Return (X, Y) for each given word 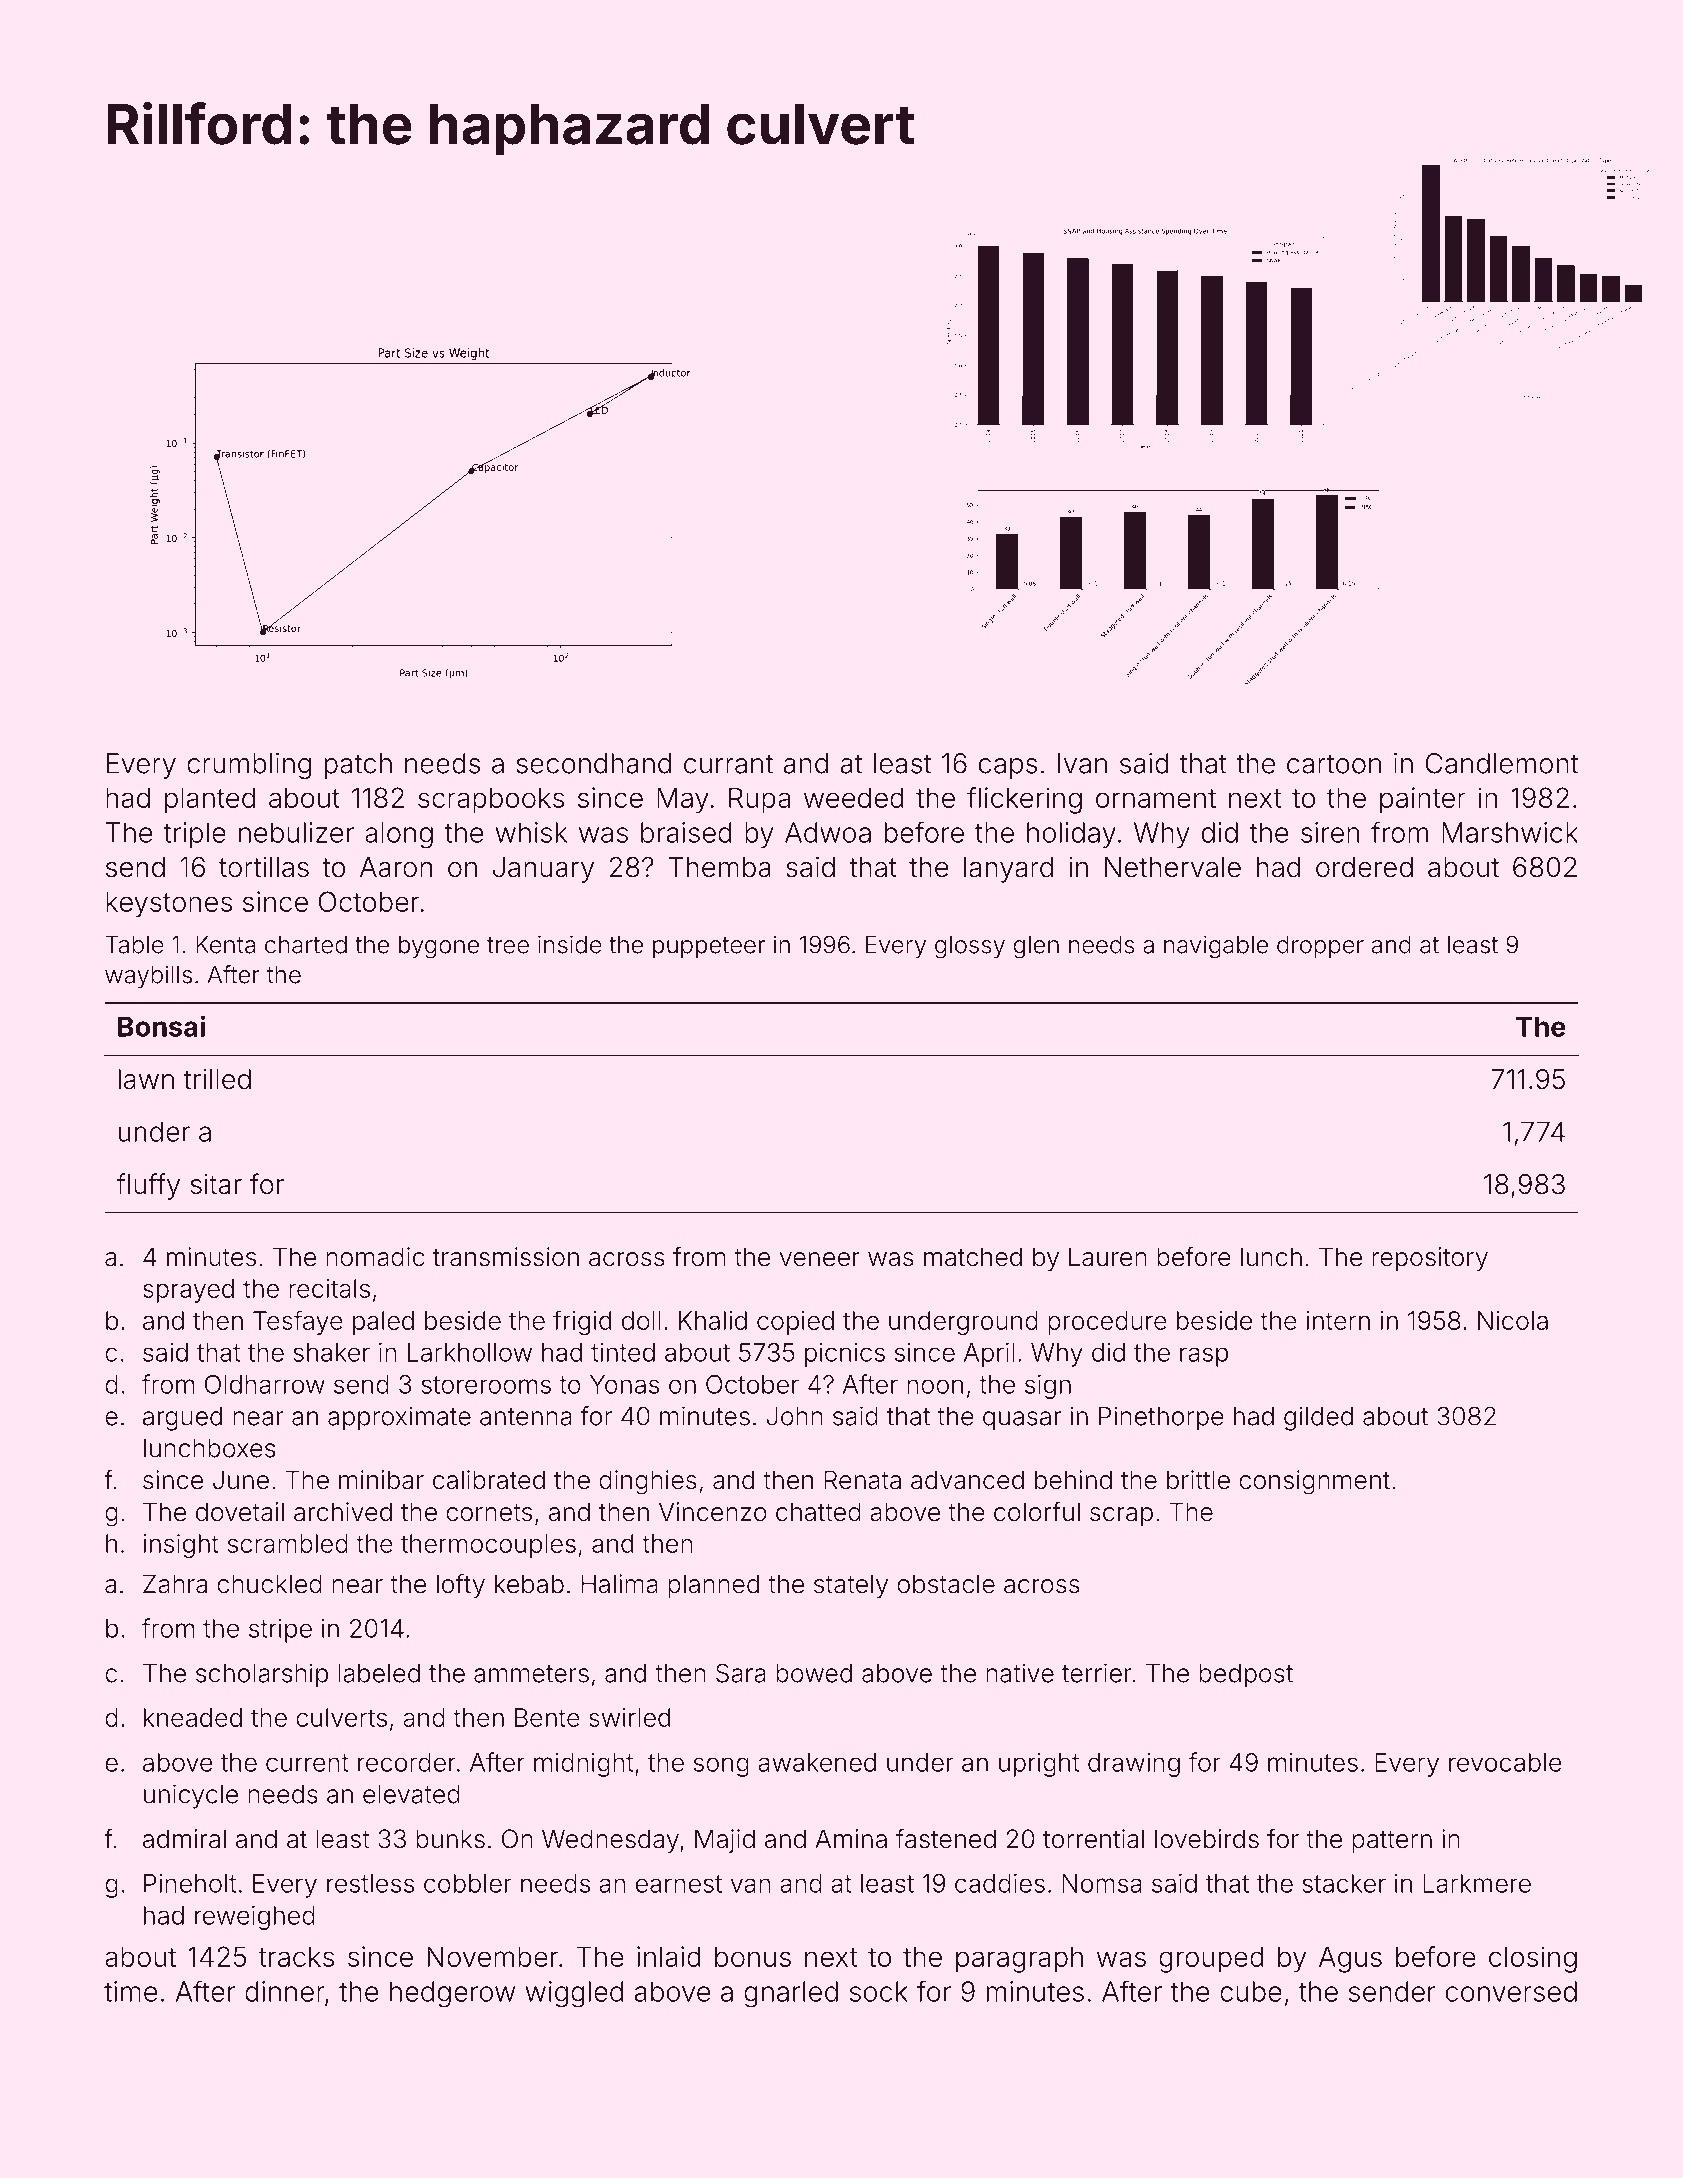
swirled (629, 1717)
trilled (217, 1079)
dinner (285, 1991)
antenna (526, 1417)
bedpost (1246, 1676)
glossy (970, 947)
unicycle (191, 1796)
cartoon (1334, 764)
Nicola (1513, 1320)
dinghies (648, 1482)
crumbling (249, 766)
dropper (1320, 947)
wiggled (574, 1994)
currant (728, 764)
